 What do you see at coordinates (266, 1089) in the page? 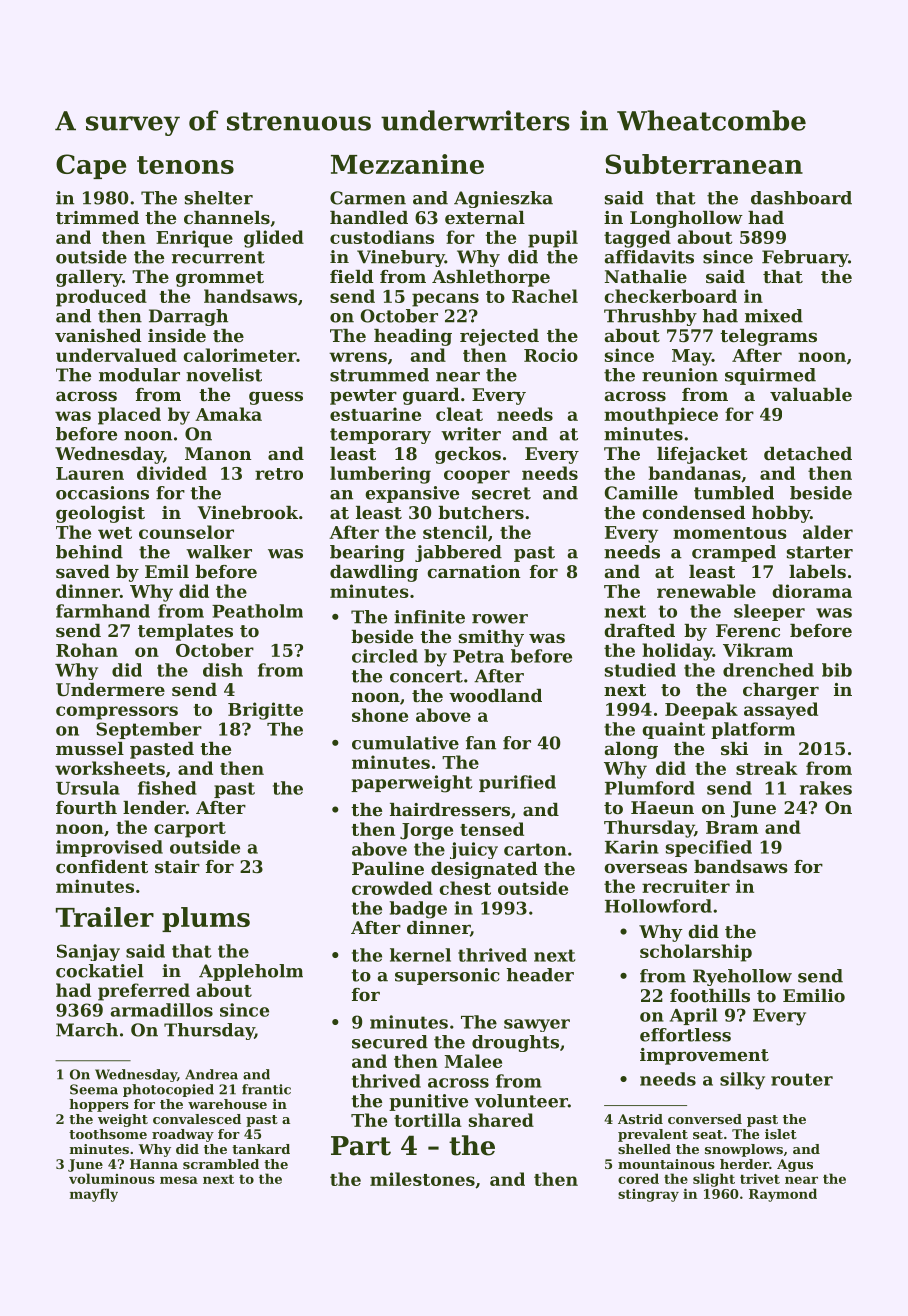
I see `frantic` at bounding box center [266, 1089].
